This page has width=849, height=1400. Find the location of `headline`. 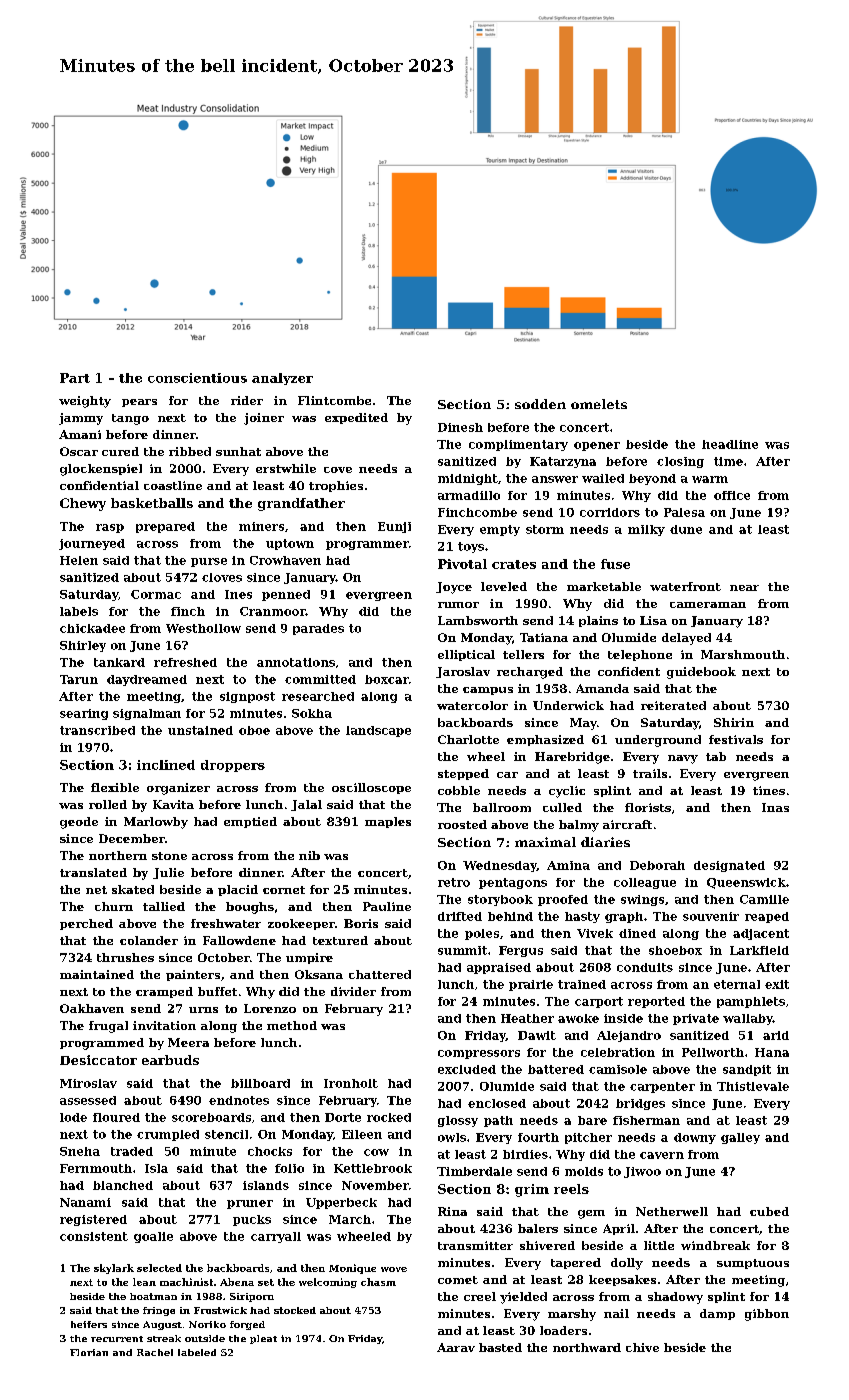

headline is located at coordinates (730, 444).
